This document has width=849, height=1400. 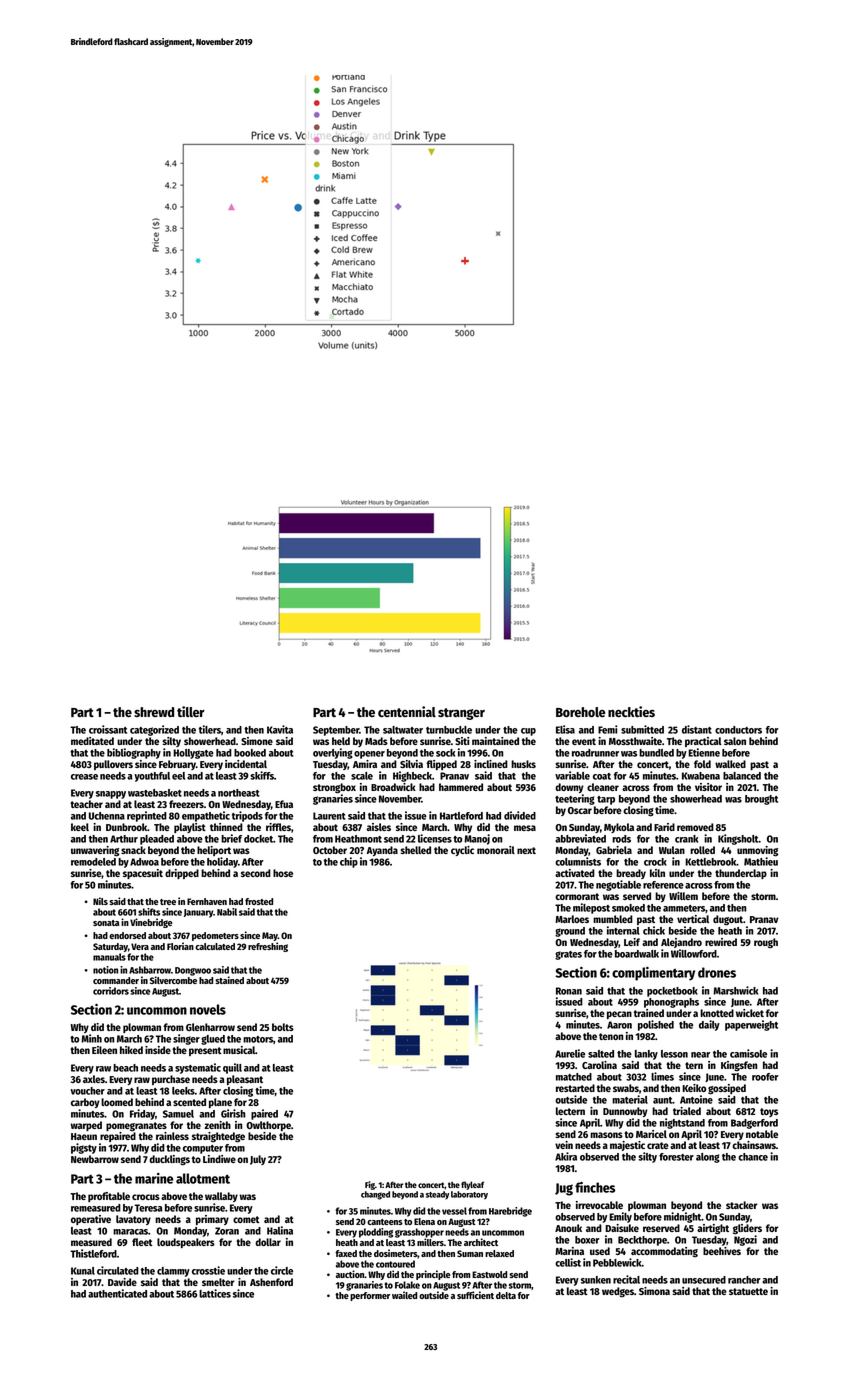 What do you see at coordinates (186, 1039) in the document?
I see `singer` at bounding box center [186, 1039].
